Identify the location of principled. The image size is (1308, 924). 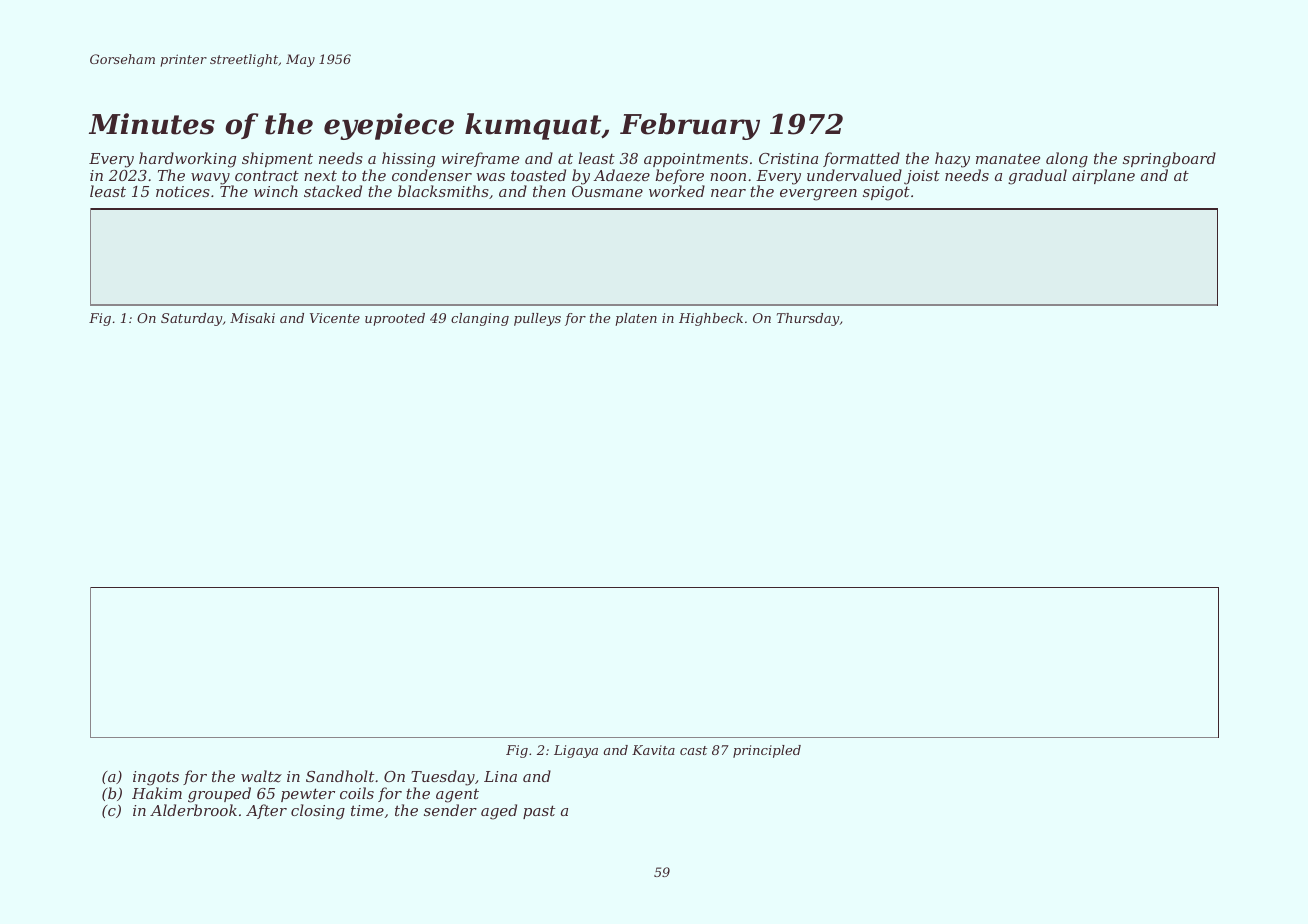
(767, 751).
